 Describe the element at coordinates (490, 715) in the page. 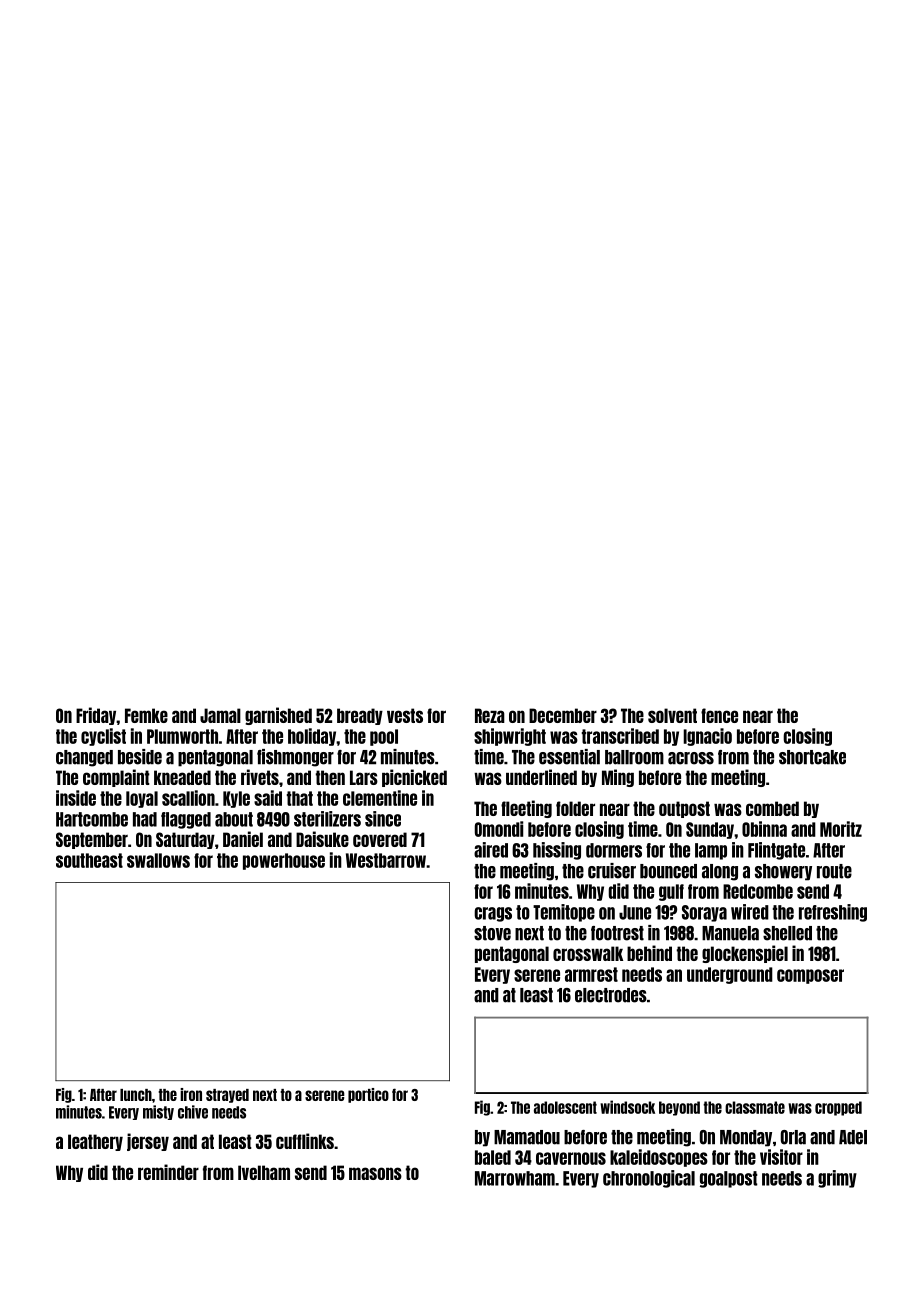

I see `Reza` at that location.
